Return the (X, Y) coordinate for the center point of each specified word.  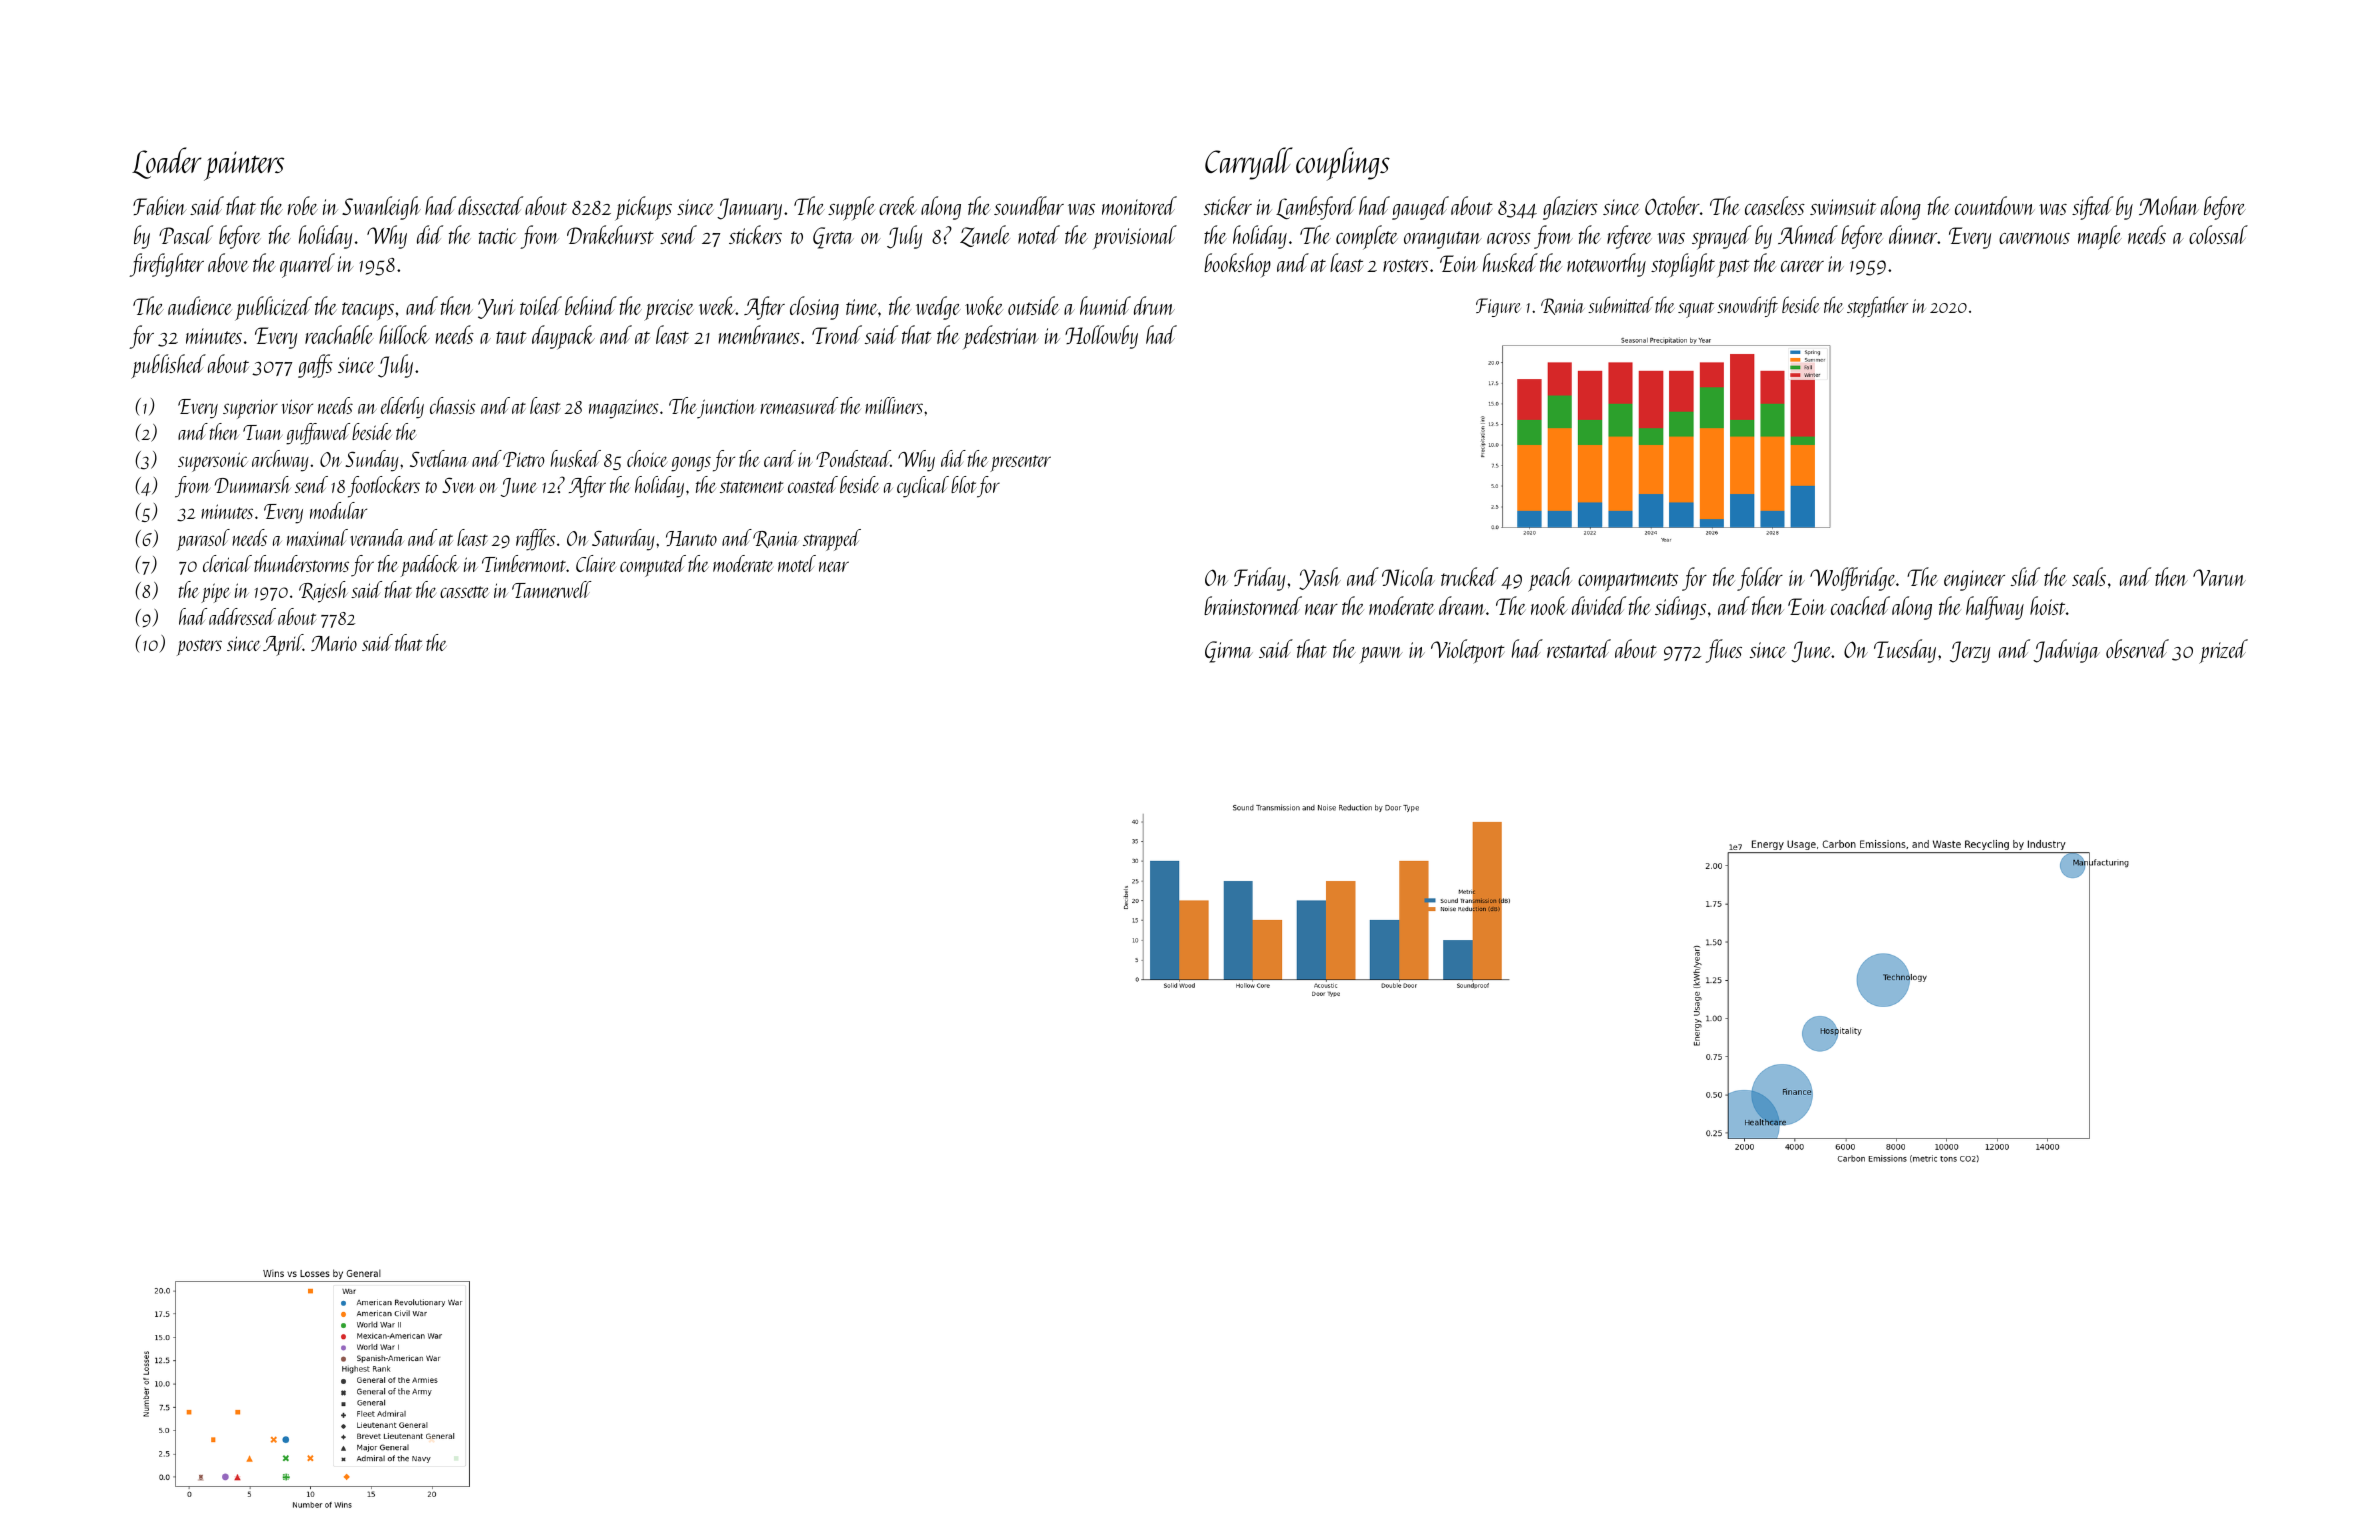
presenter (1020, 463)
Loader (167, 163)
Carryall (1249, 163)
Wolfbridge (1853, 579)
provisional (1135, 237)
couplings (1343, 164)
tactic (498, 236)
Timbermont (524, 563)
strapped (832, 540)
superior (250, 409)
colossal (2218, 234)
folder (1760, 579)
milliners (894, 405)
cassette (464, 592)
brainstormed (1253, 605)
